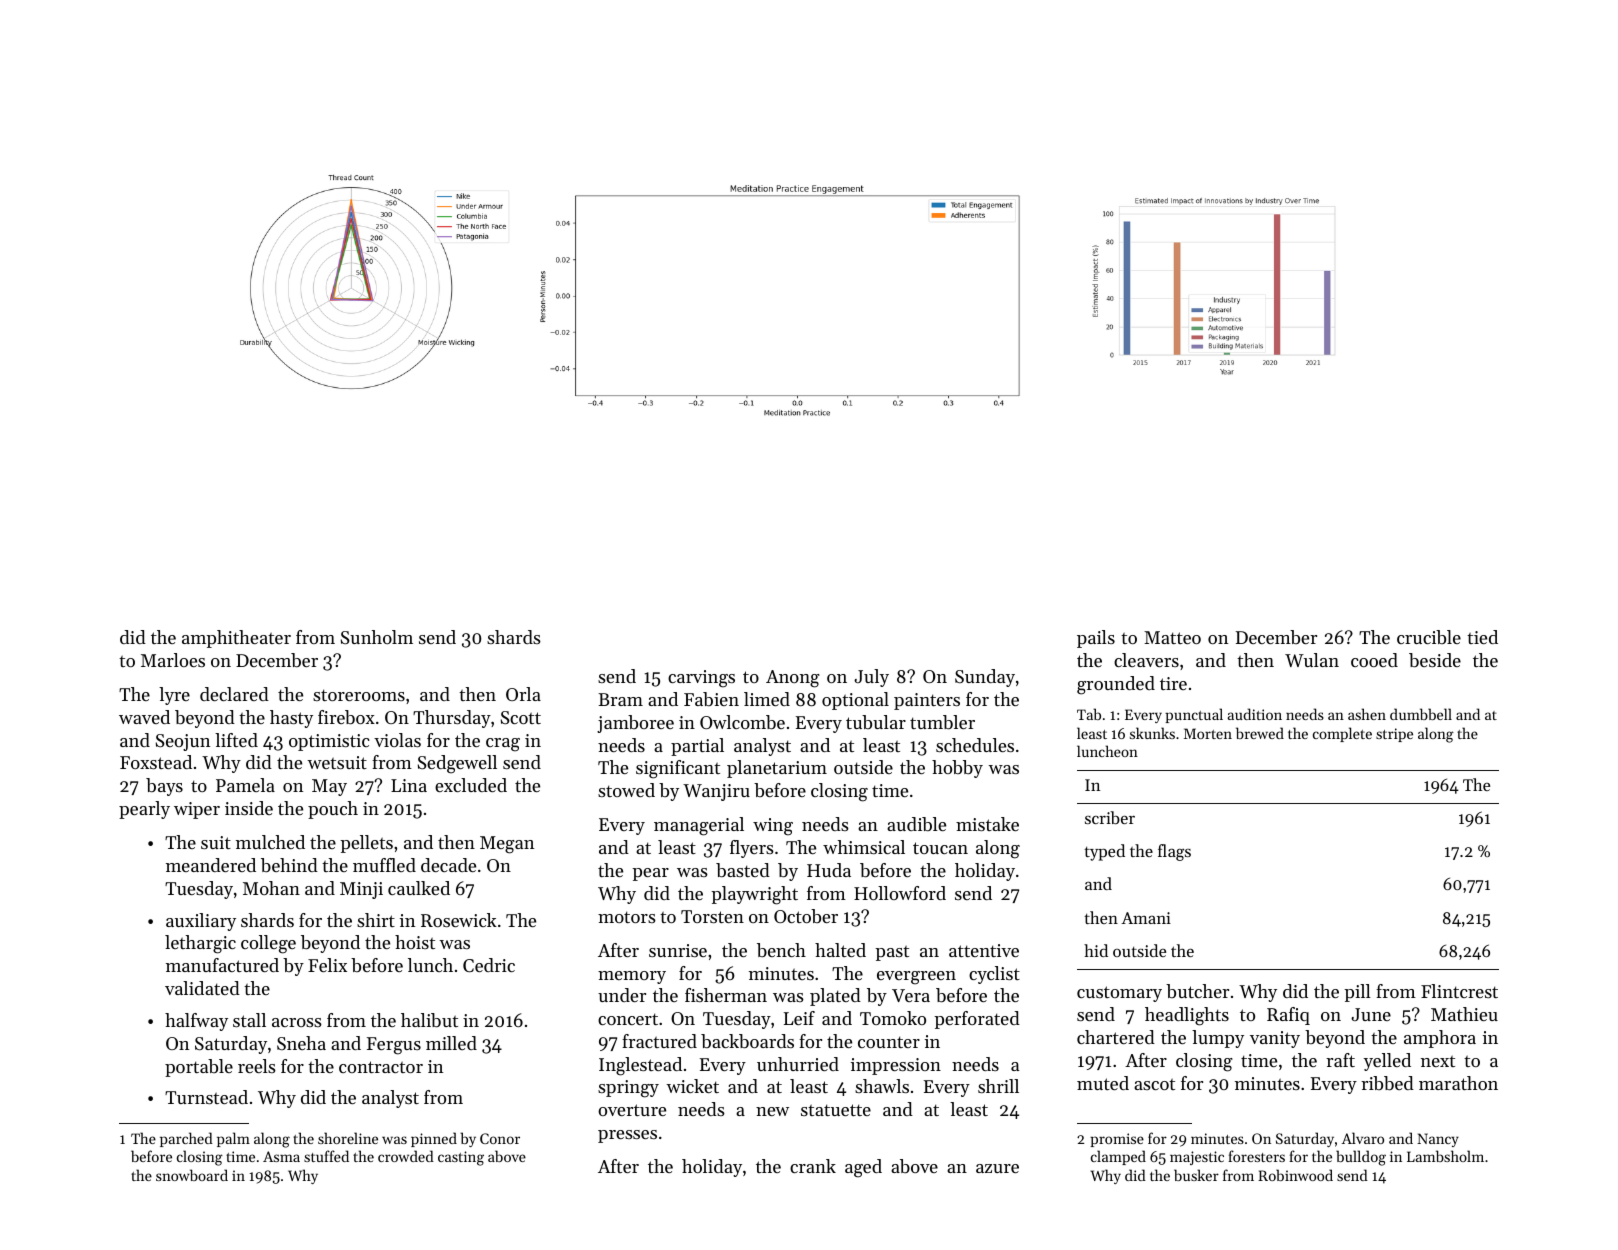 The width and height of the document is (1618, 1250). What do you see at coordinates (377, 637) in the document?
I see `Sunholm` at bounding box center [377, 637].
